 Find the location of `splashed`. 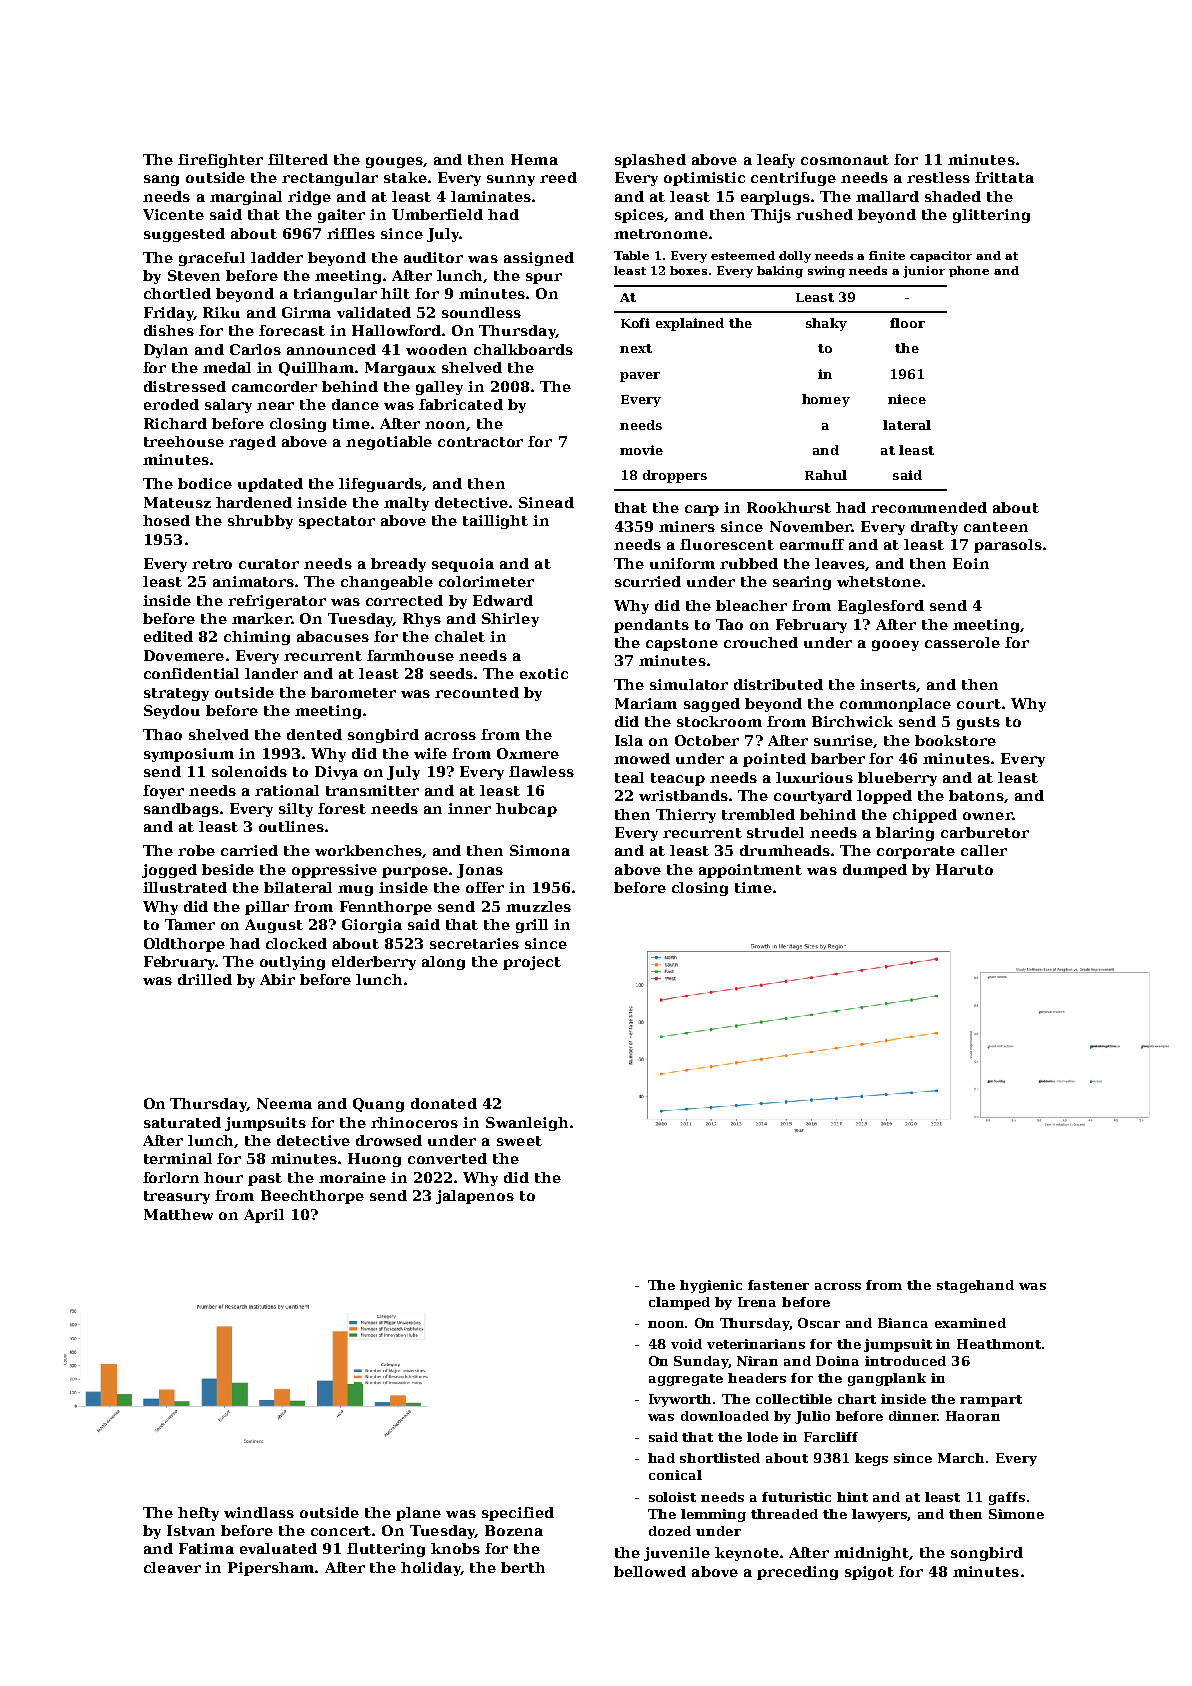

splashed is located at coordinates (650, 161).
